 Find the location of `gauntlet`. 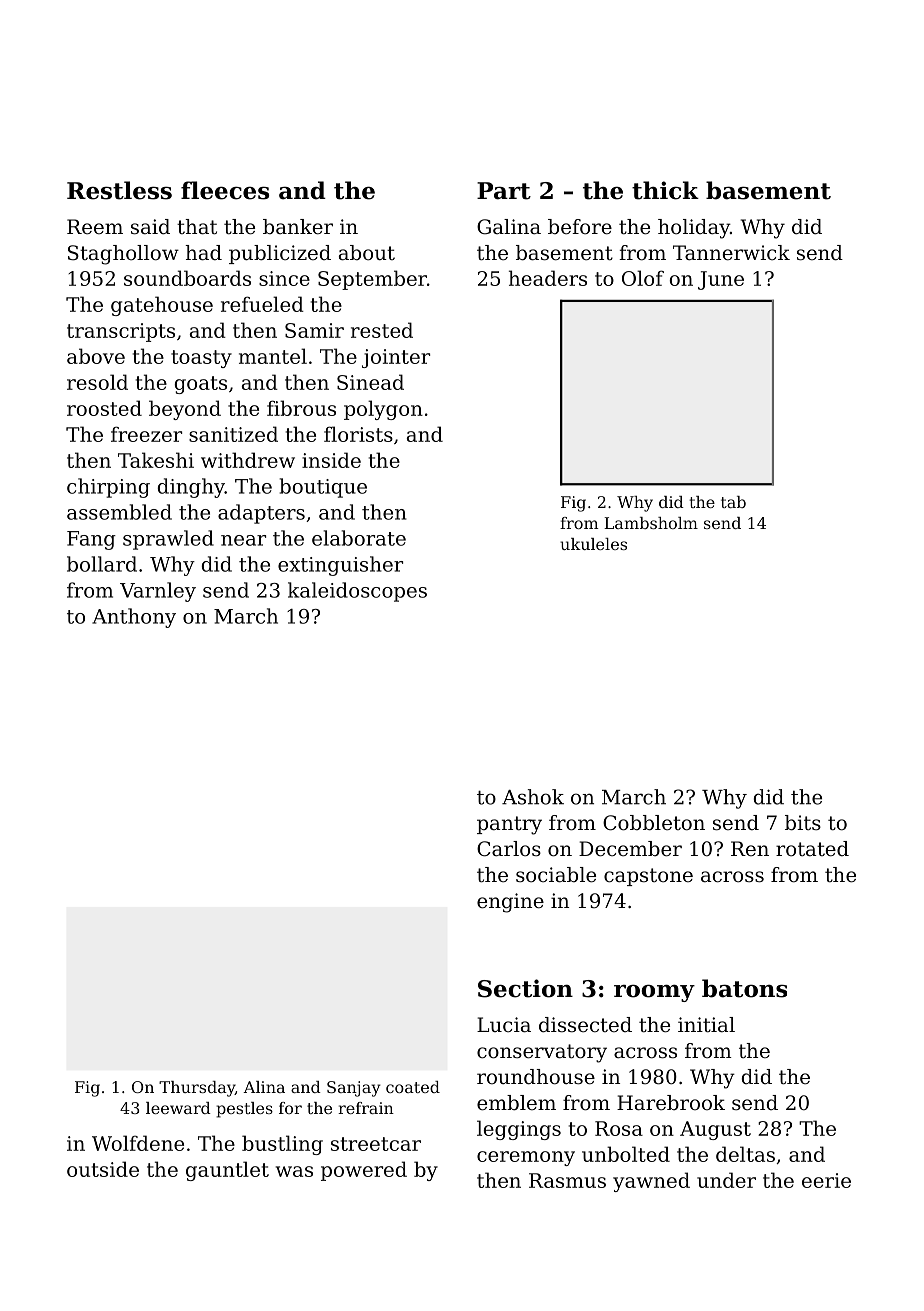

gauntlet is located at coordinates (227, 1171).
